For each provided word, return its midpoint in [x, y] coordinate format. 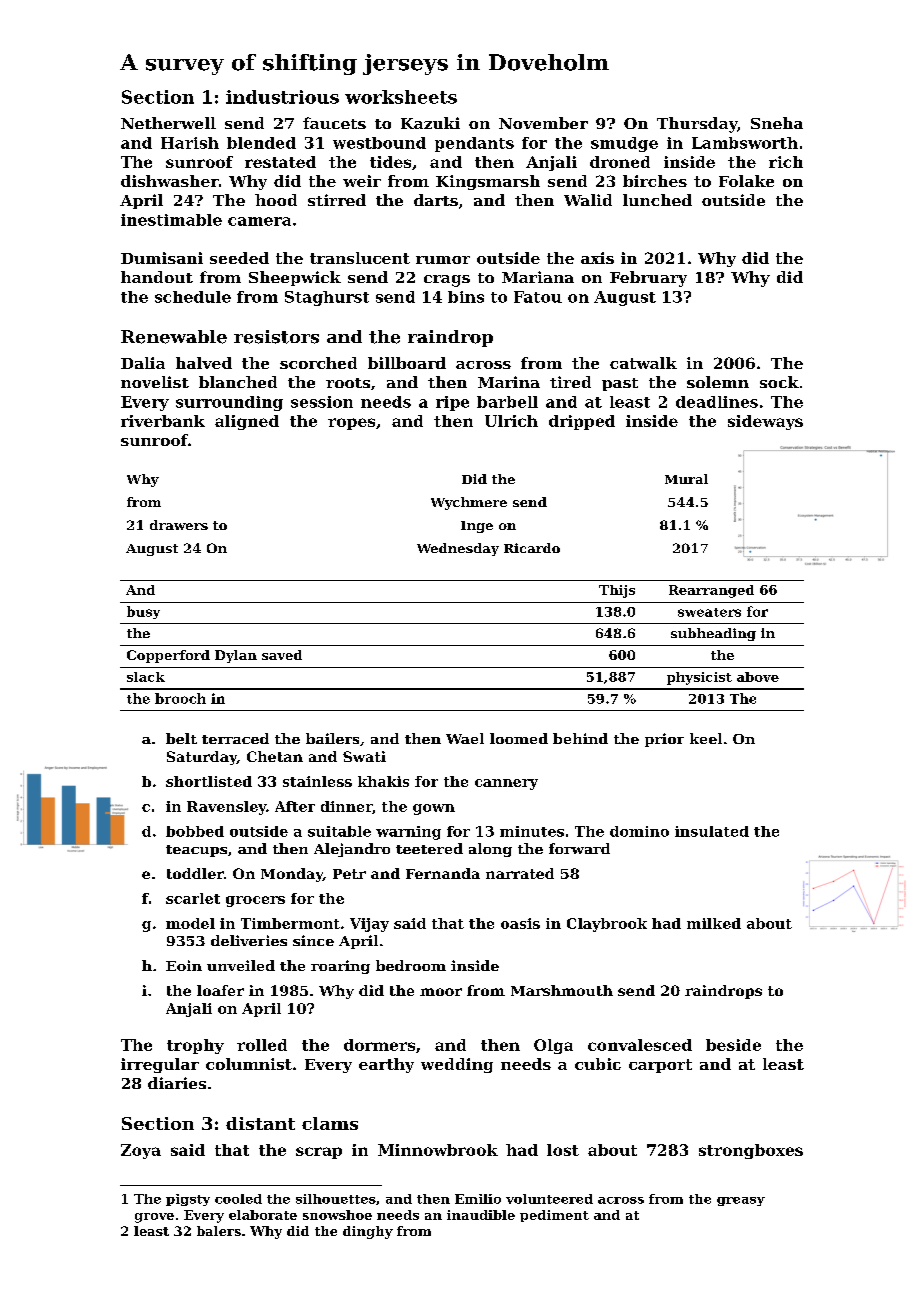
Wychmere [469, 503]
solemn [718, 382]
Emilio [478, 1199]
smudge [624, 144]
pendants [474, 144]
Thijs [617, 591]
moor [441, 992]
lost [563, 1150]
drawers [179, 525]
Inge [477, 527]
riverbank [163, 421]
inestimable [171, 220]
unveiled [241, 965]
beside [733, 1045]
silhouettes [336, 1199]
